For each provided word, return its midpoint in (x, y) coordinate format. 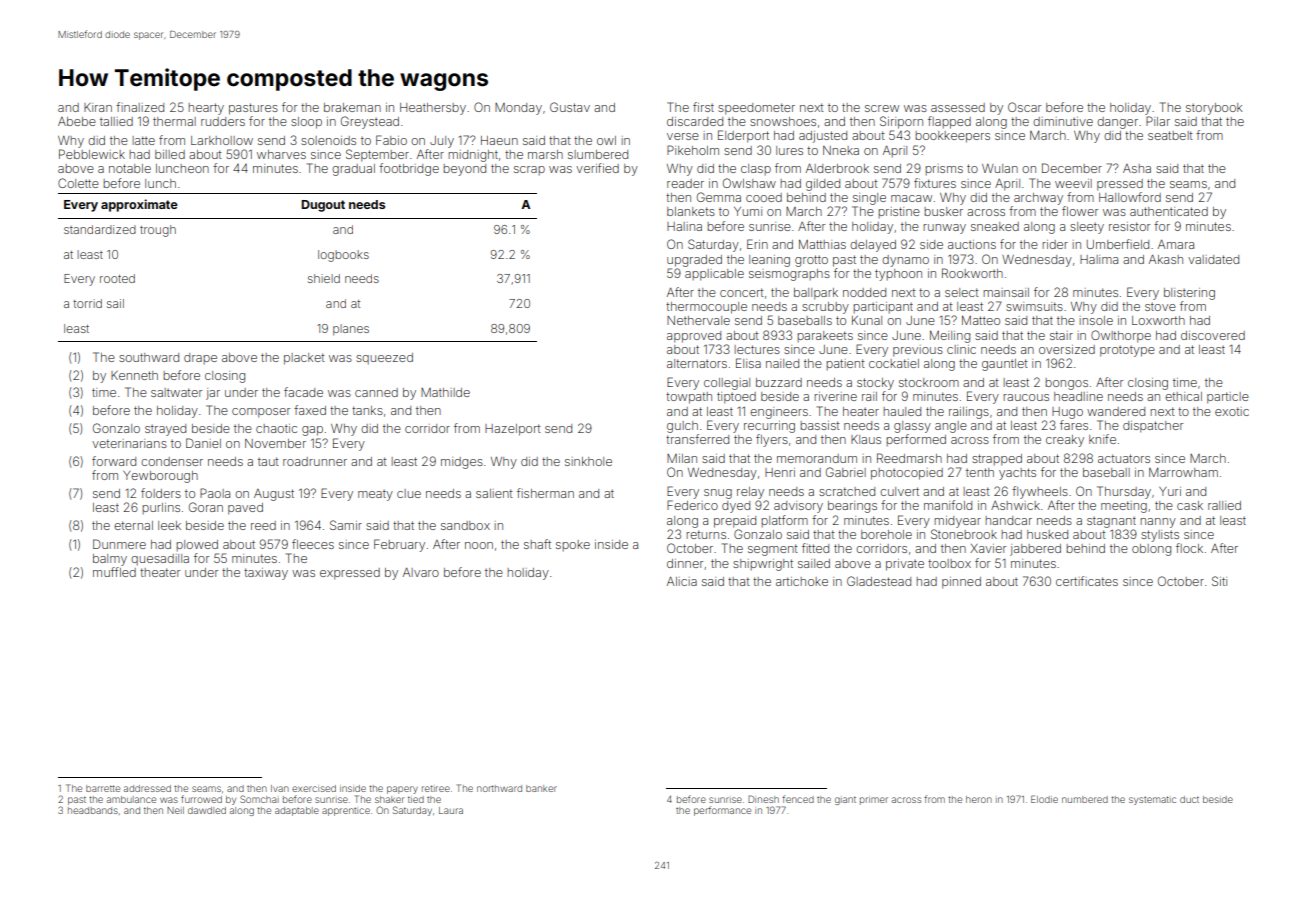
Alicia (682, 581)
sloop (306, 123)
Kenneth (134, 375)
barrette (103, 788)
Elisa (748, 363)
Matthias (822, 244)
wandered (1116, 411)
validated (1213, 259)
